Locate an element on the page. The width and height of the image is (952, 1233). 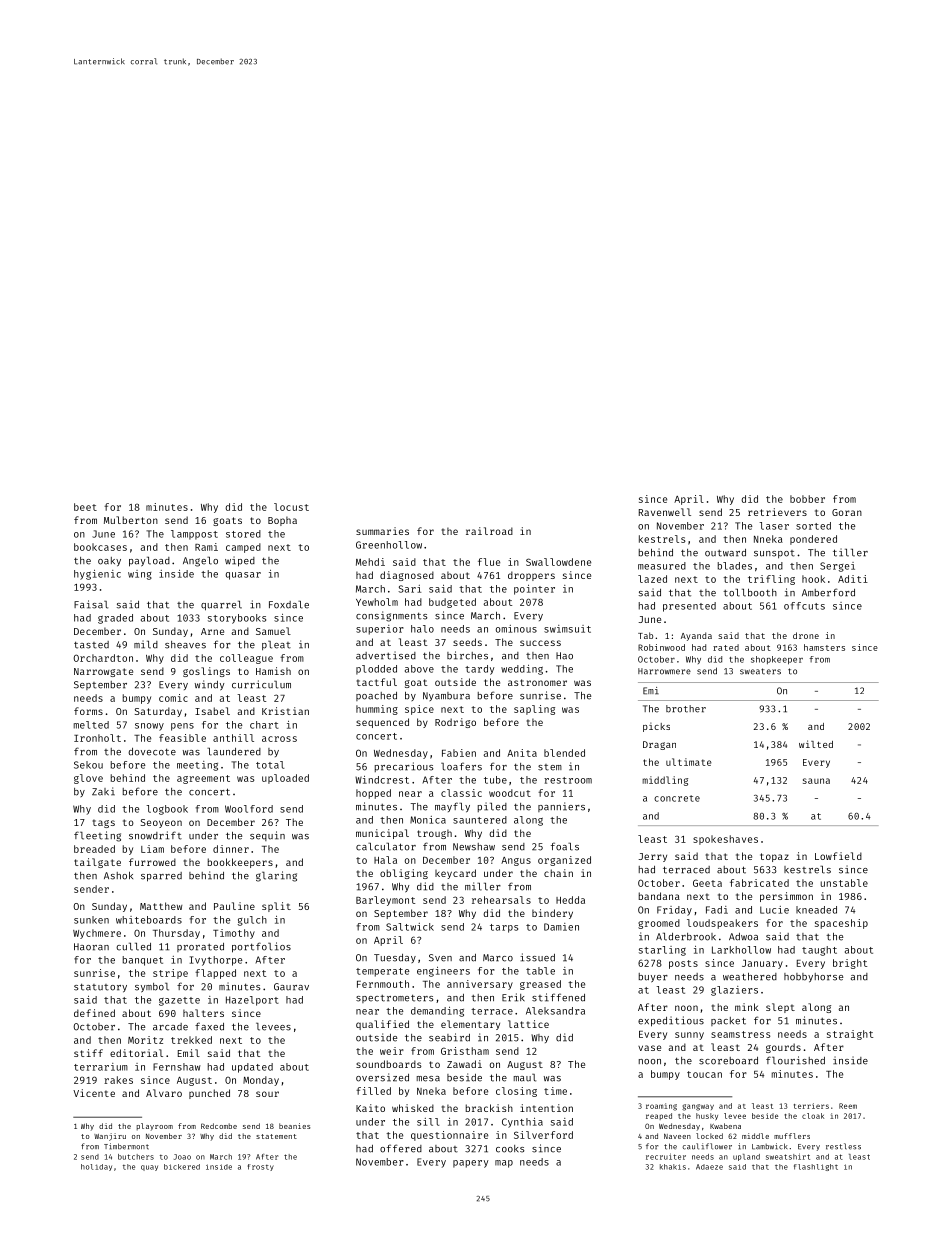
fabricated is located at coordinates (759, 883).
